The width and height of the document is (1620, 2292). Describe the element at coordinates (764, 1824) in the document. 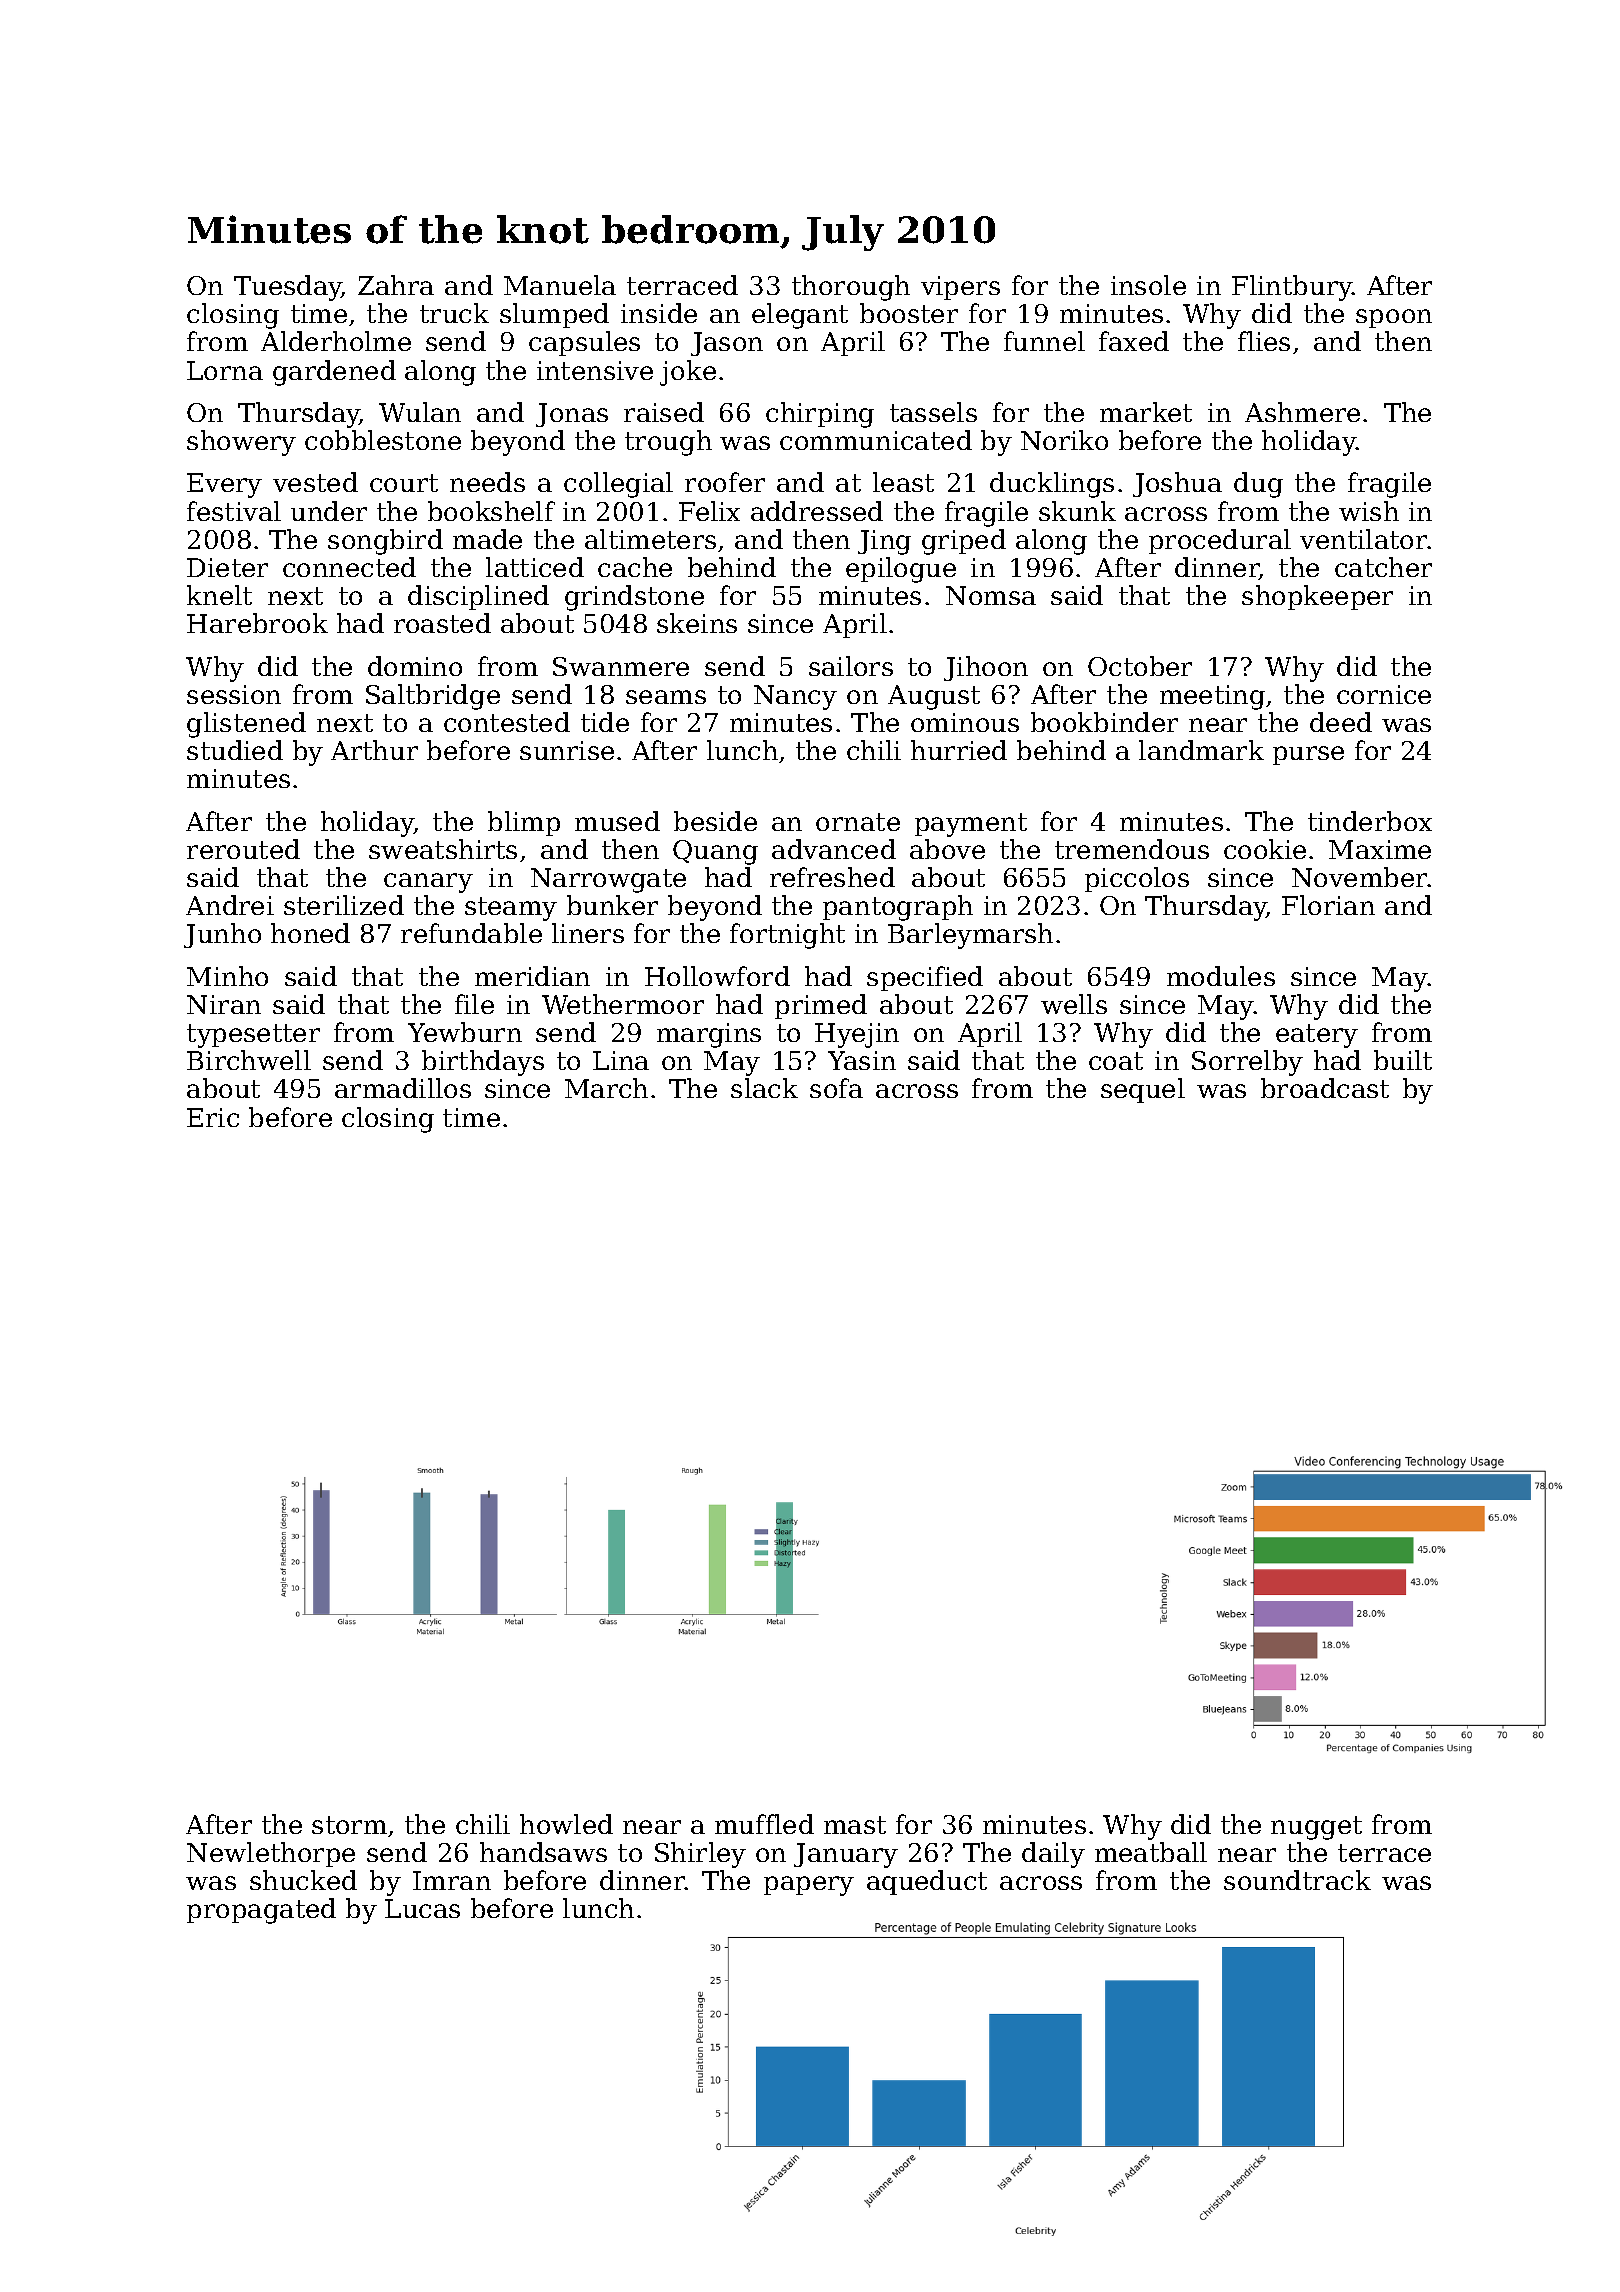

I see `muffled` at that location.
